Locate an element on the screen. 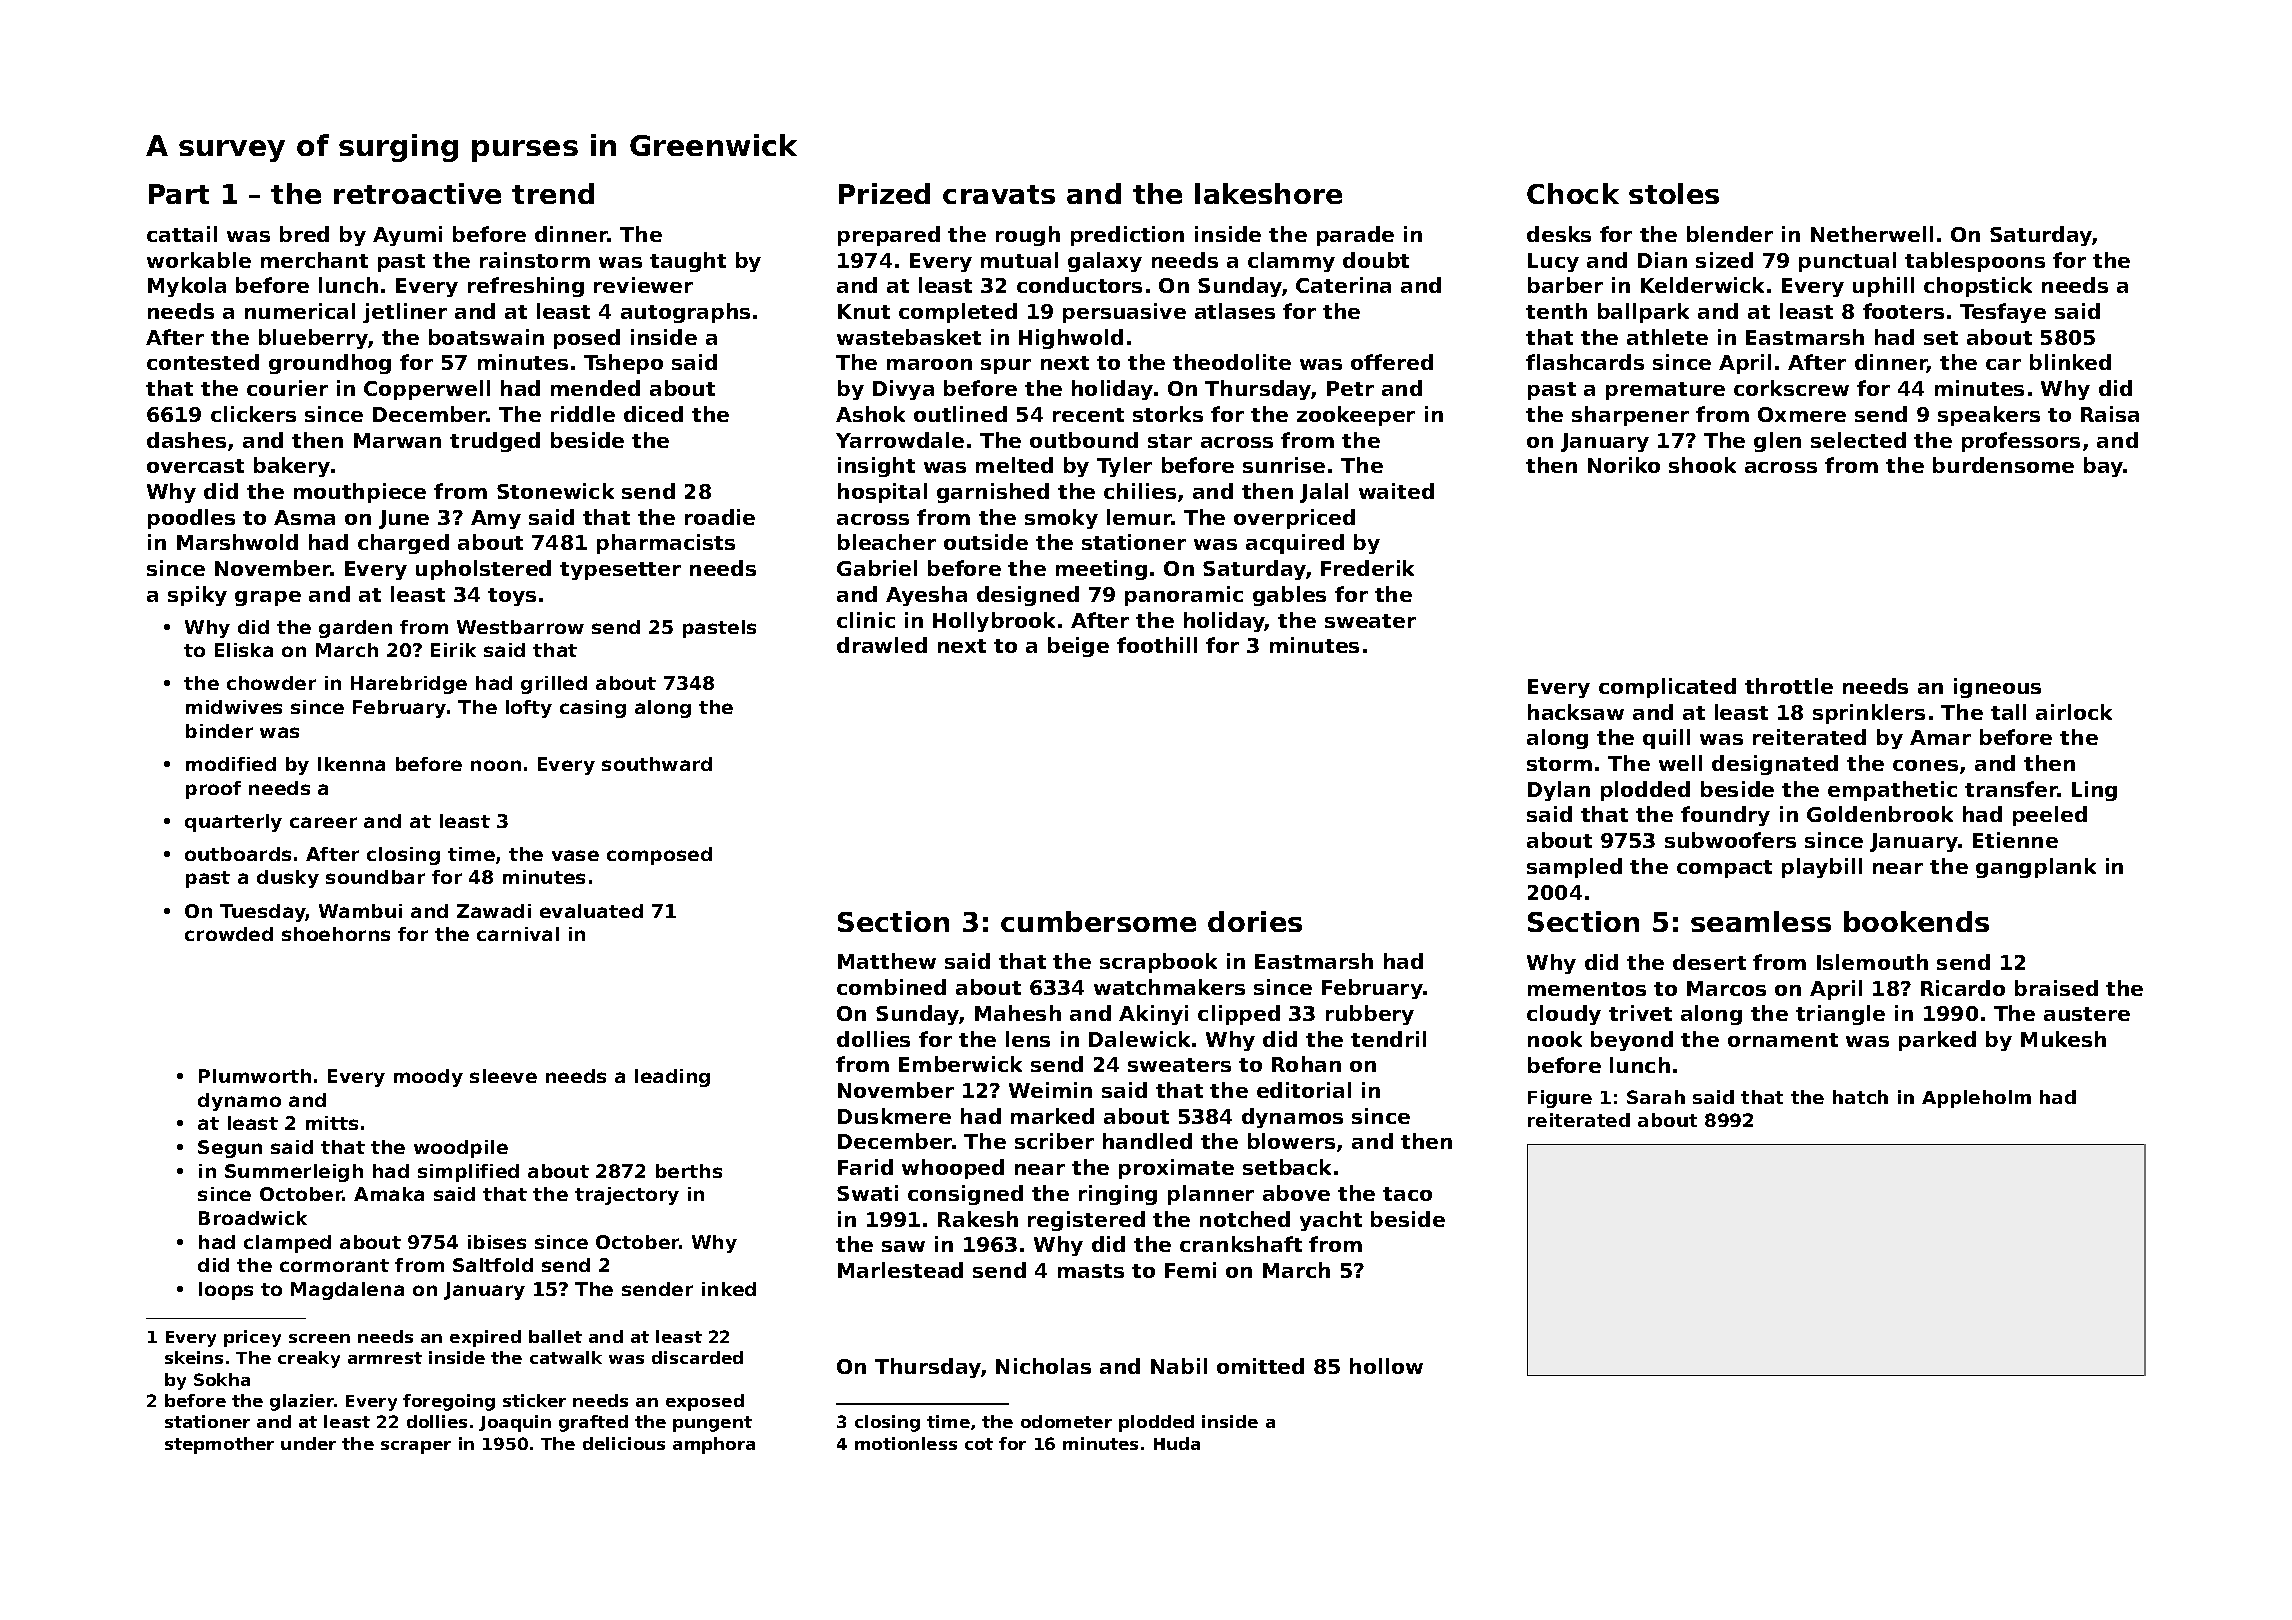  scraper is located at coordinates (416, 1447).
